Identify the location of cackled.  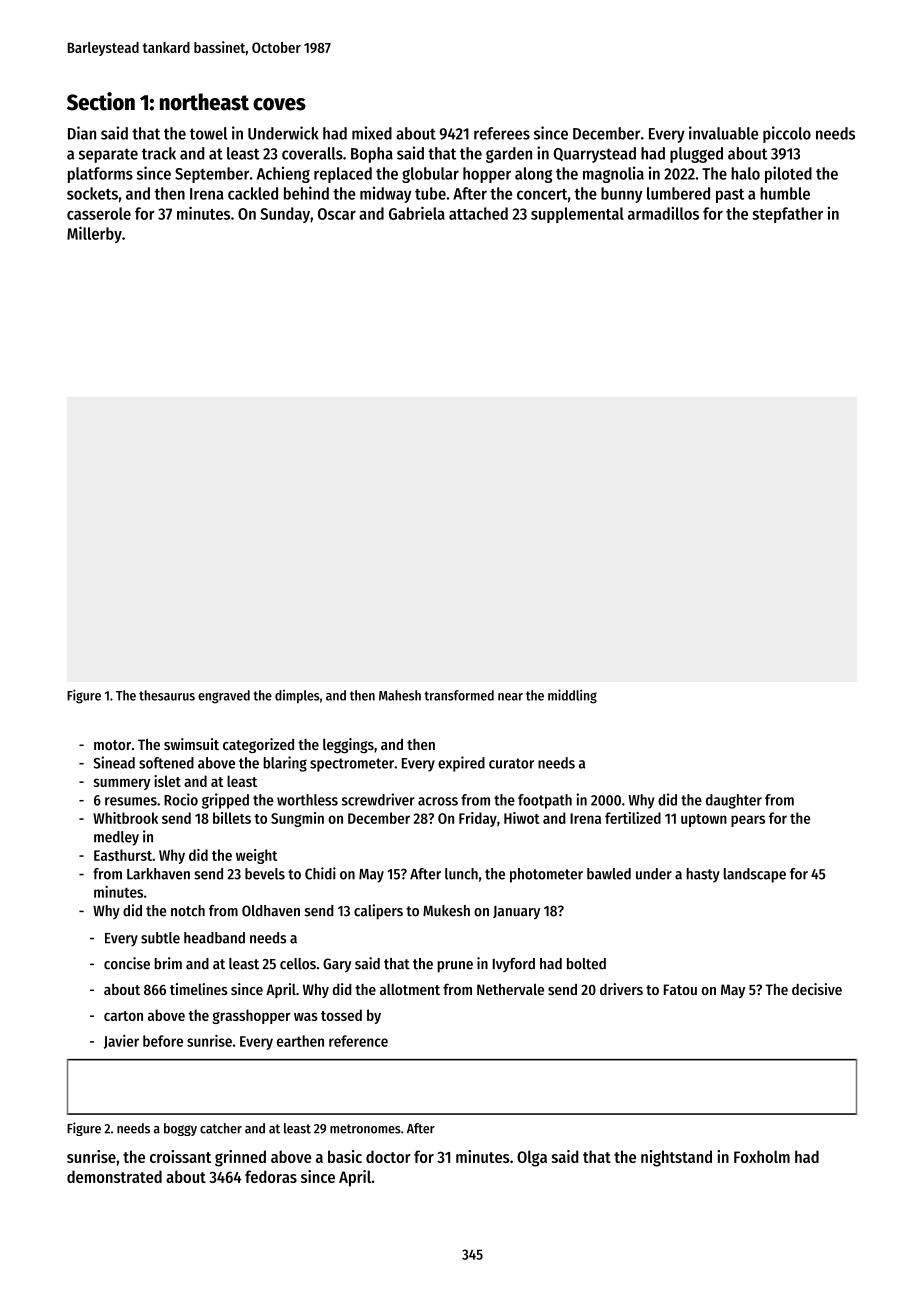
(253, 193).
